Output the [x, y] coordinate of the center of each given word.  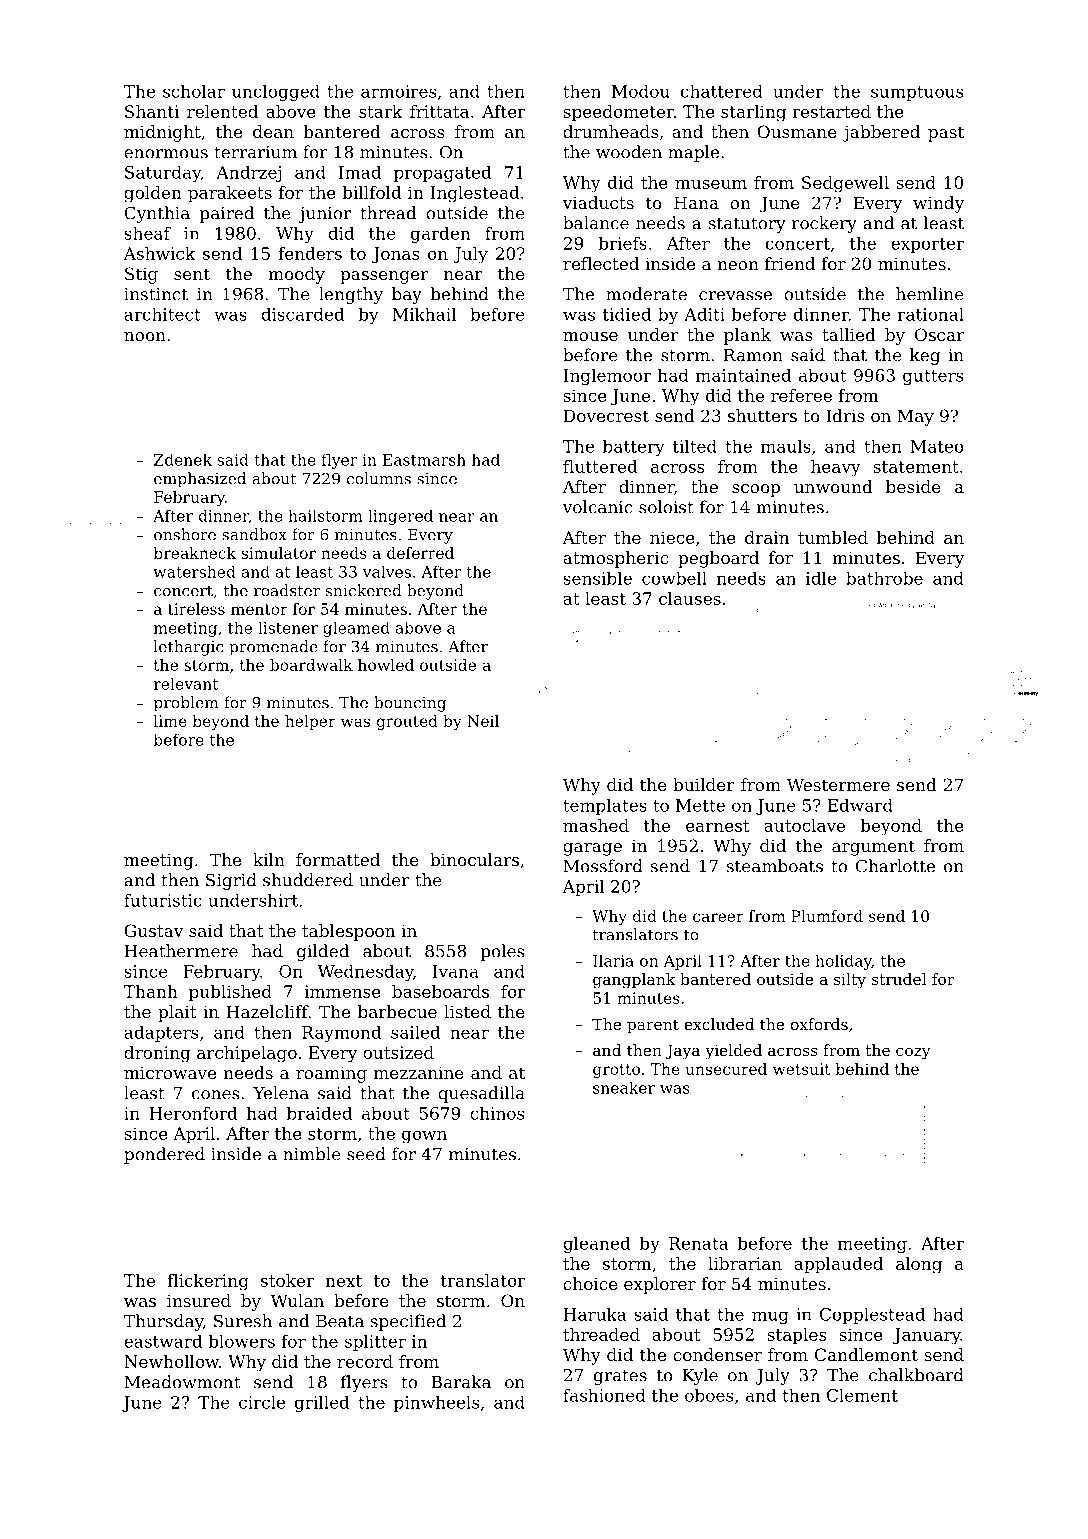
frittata [439, 111]
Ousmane [797, 131]
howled [386, 665]
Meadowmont [182, 1382]
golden [153, 194]
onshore [185, 534]
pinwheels [436, 1403]
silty [850, 981]
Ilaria [613, 960]
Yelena [281, 1093]
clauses [690, 598]
